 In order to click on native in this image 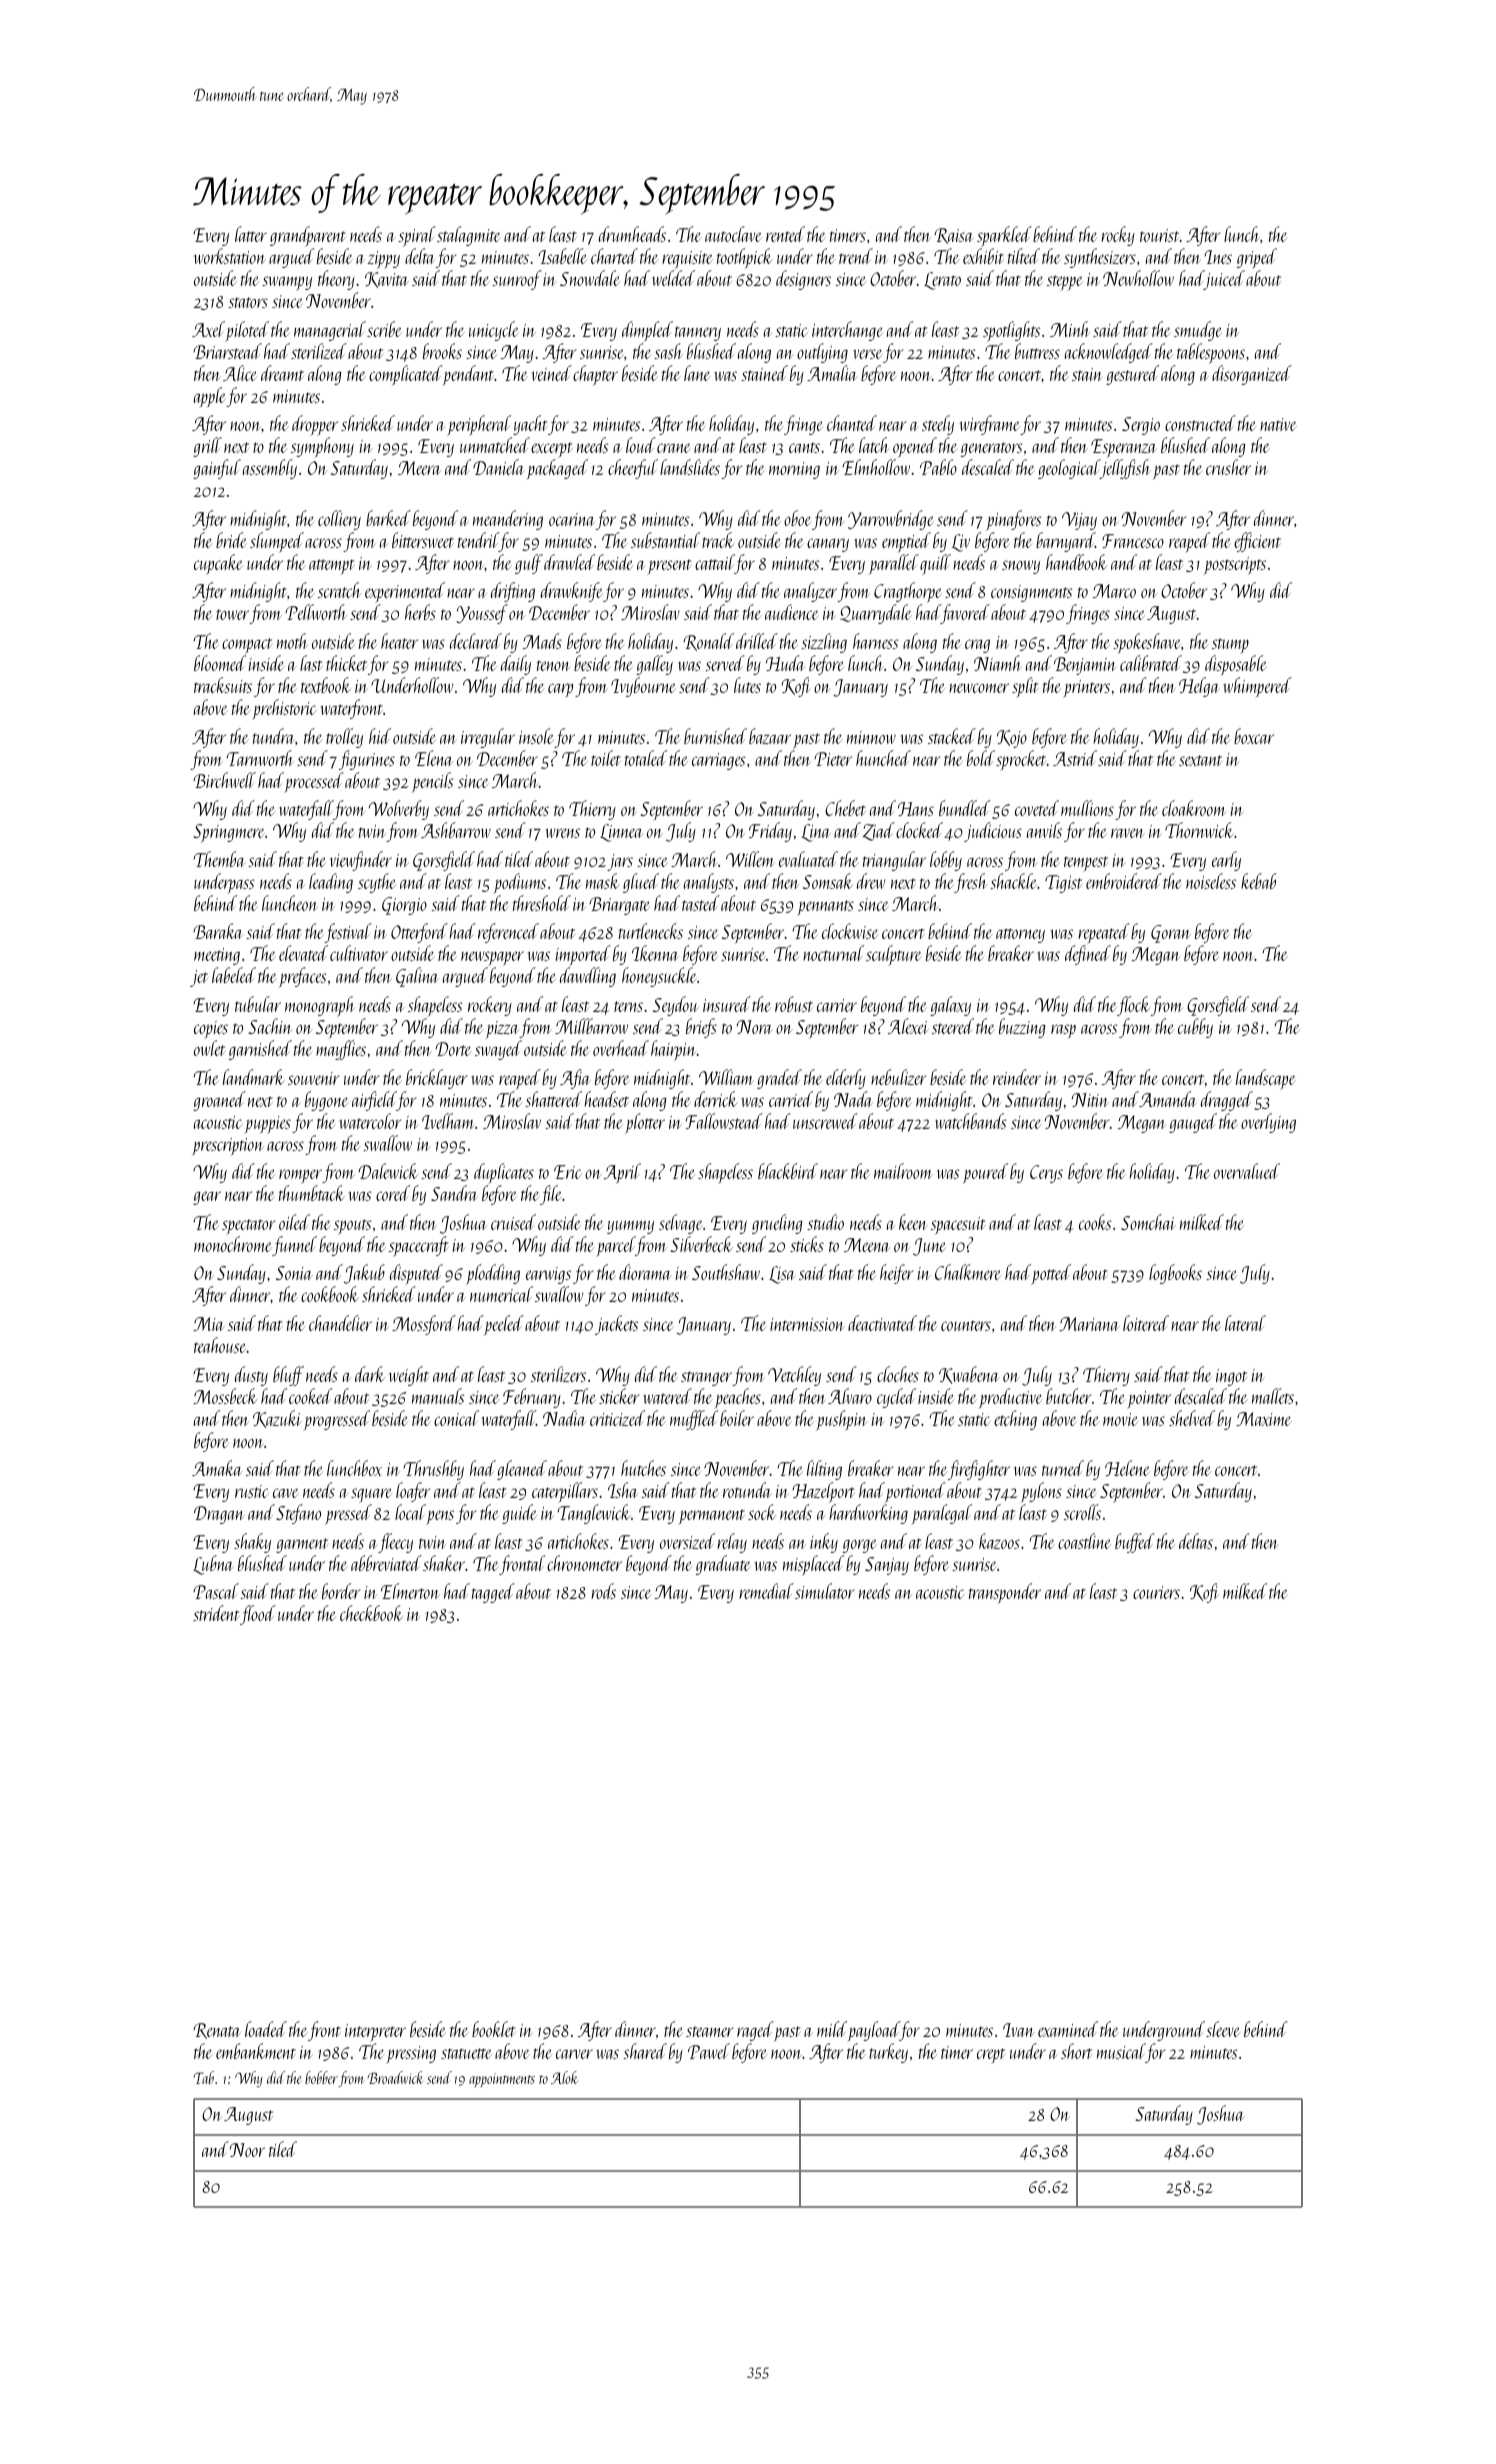, I will do `click(1278, 424)`.
